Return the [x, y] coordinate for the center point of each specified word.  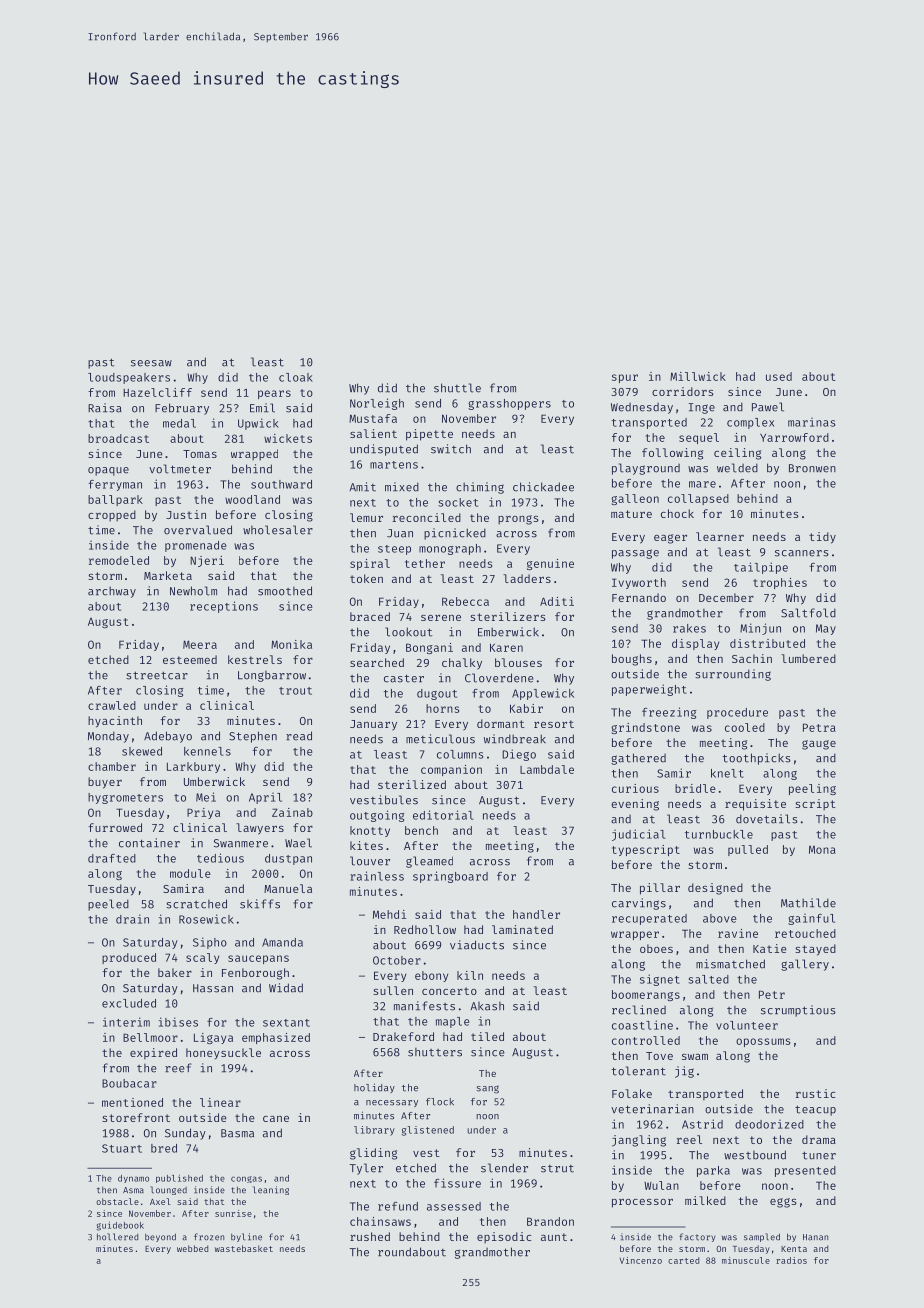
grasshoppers [509, 404]
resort [554, 724]
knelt [727, 773]
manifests [424, 1006]
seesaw [151, 363]
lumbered [808, 658]
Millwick [698, 376]
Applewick [543, 694]
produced [129, 958]
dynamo [133, 1179]
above [719, 918]
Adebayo [168, 737]
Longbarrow [272, 676]
